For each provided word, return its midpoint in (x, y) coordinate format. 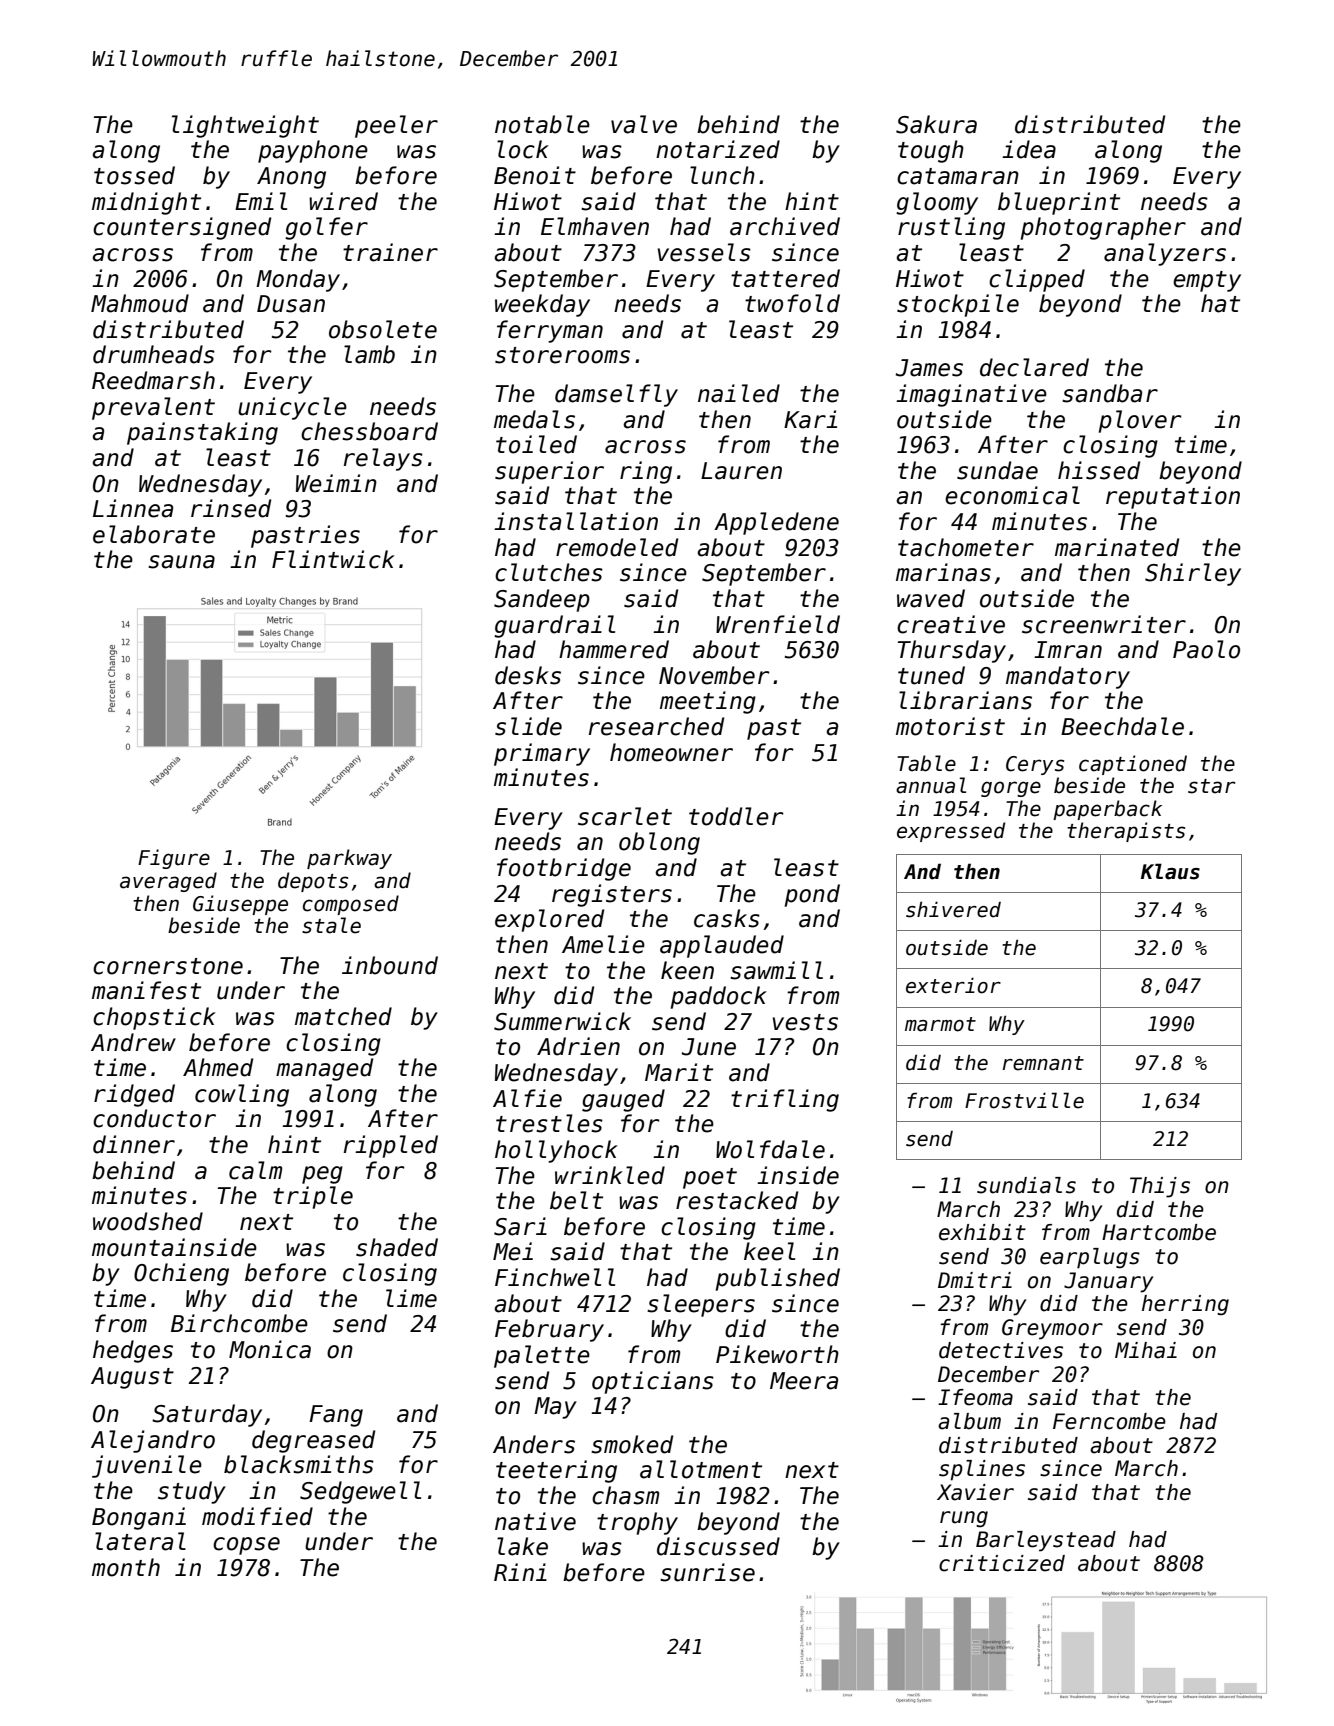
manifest (146, 990)
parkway (349, 859)
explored (549, 920)
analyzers (1165, 254)
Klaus (1170, 871)
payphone (313, 151)
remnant (1043, 1063)
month (126, 1567)
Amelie (603, 944)
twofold (792, 303)
